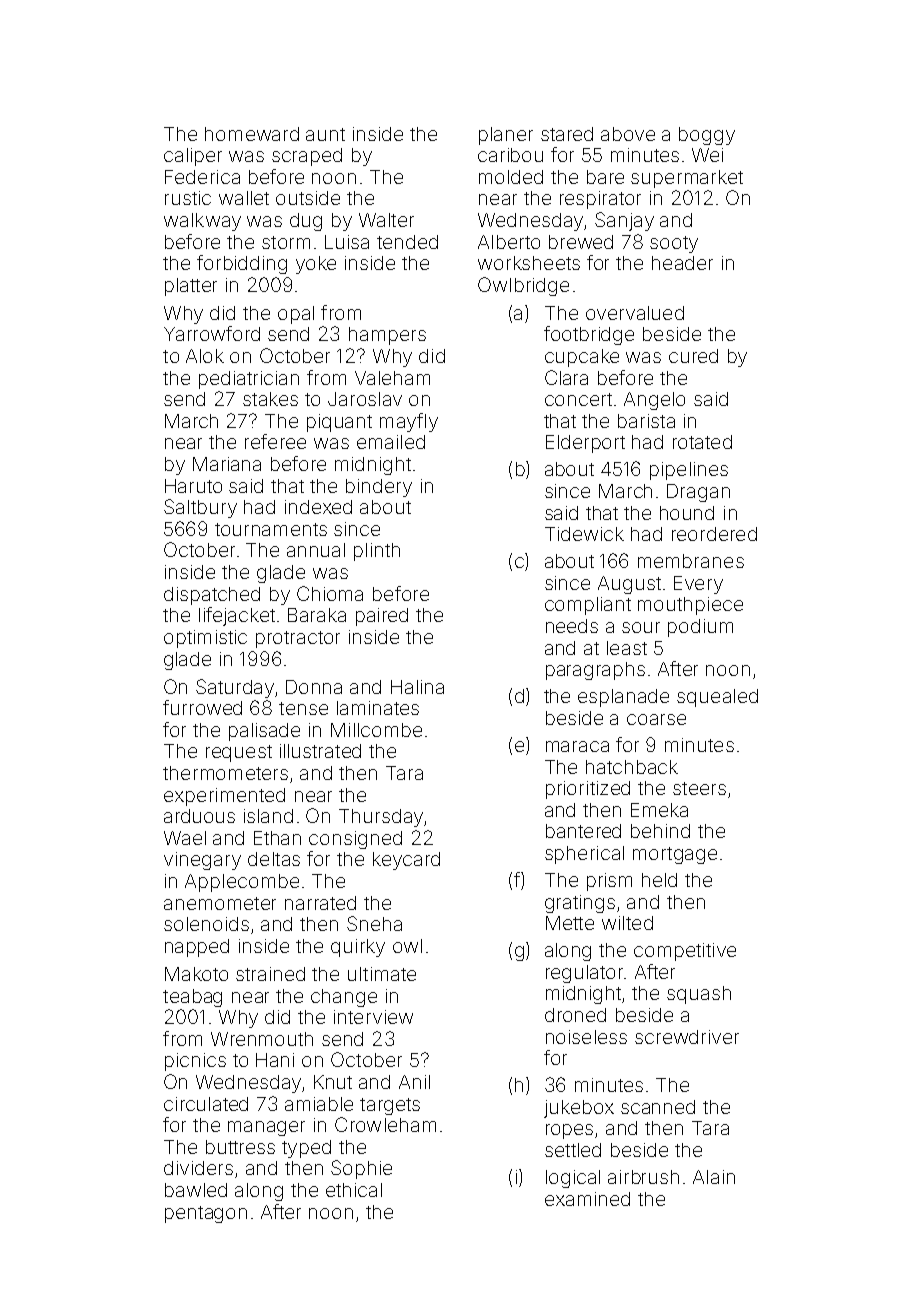 The width and height of the screenshot is (924, 1311). I want to click on reordered, so click(714, 534).
